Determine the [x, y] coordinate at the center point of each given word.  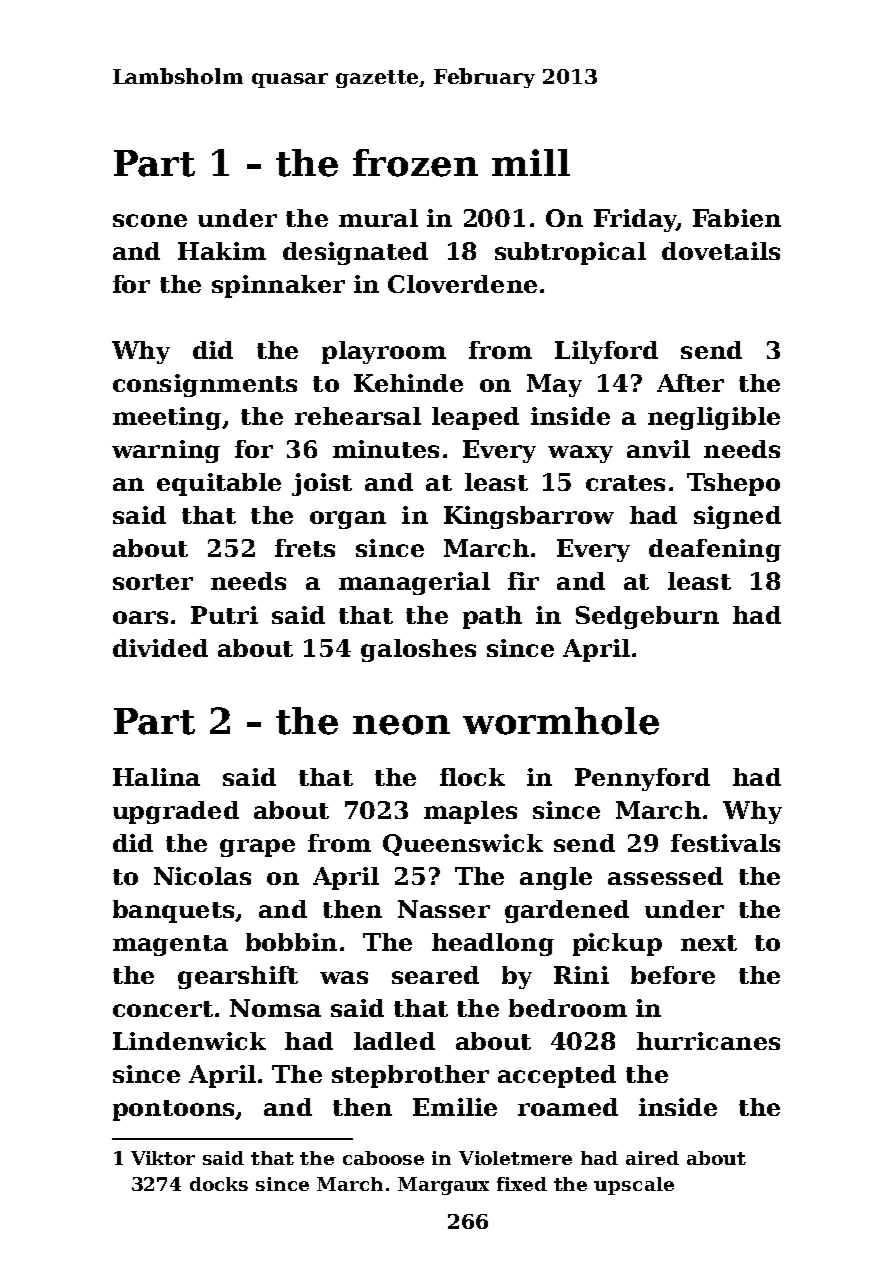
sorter [153, 582]
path [492, 617]
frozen [415, 163]
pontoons [173, 1110]
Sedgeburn [647, 617]
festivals [725, 843]
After [690, 383]
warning [166, 451]
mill [531, 162]
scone [150, 220]
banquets [173, 911]
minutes [386, 449]
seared [435, 975]
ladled [394, 1041]
